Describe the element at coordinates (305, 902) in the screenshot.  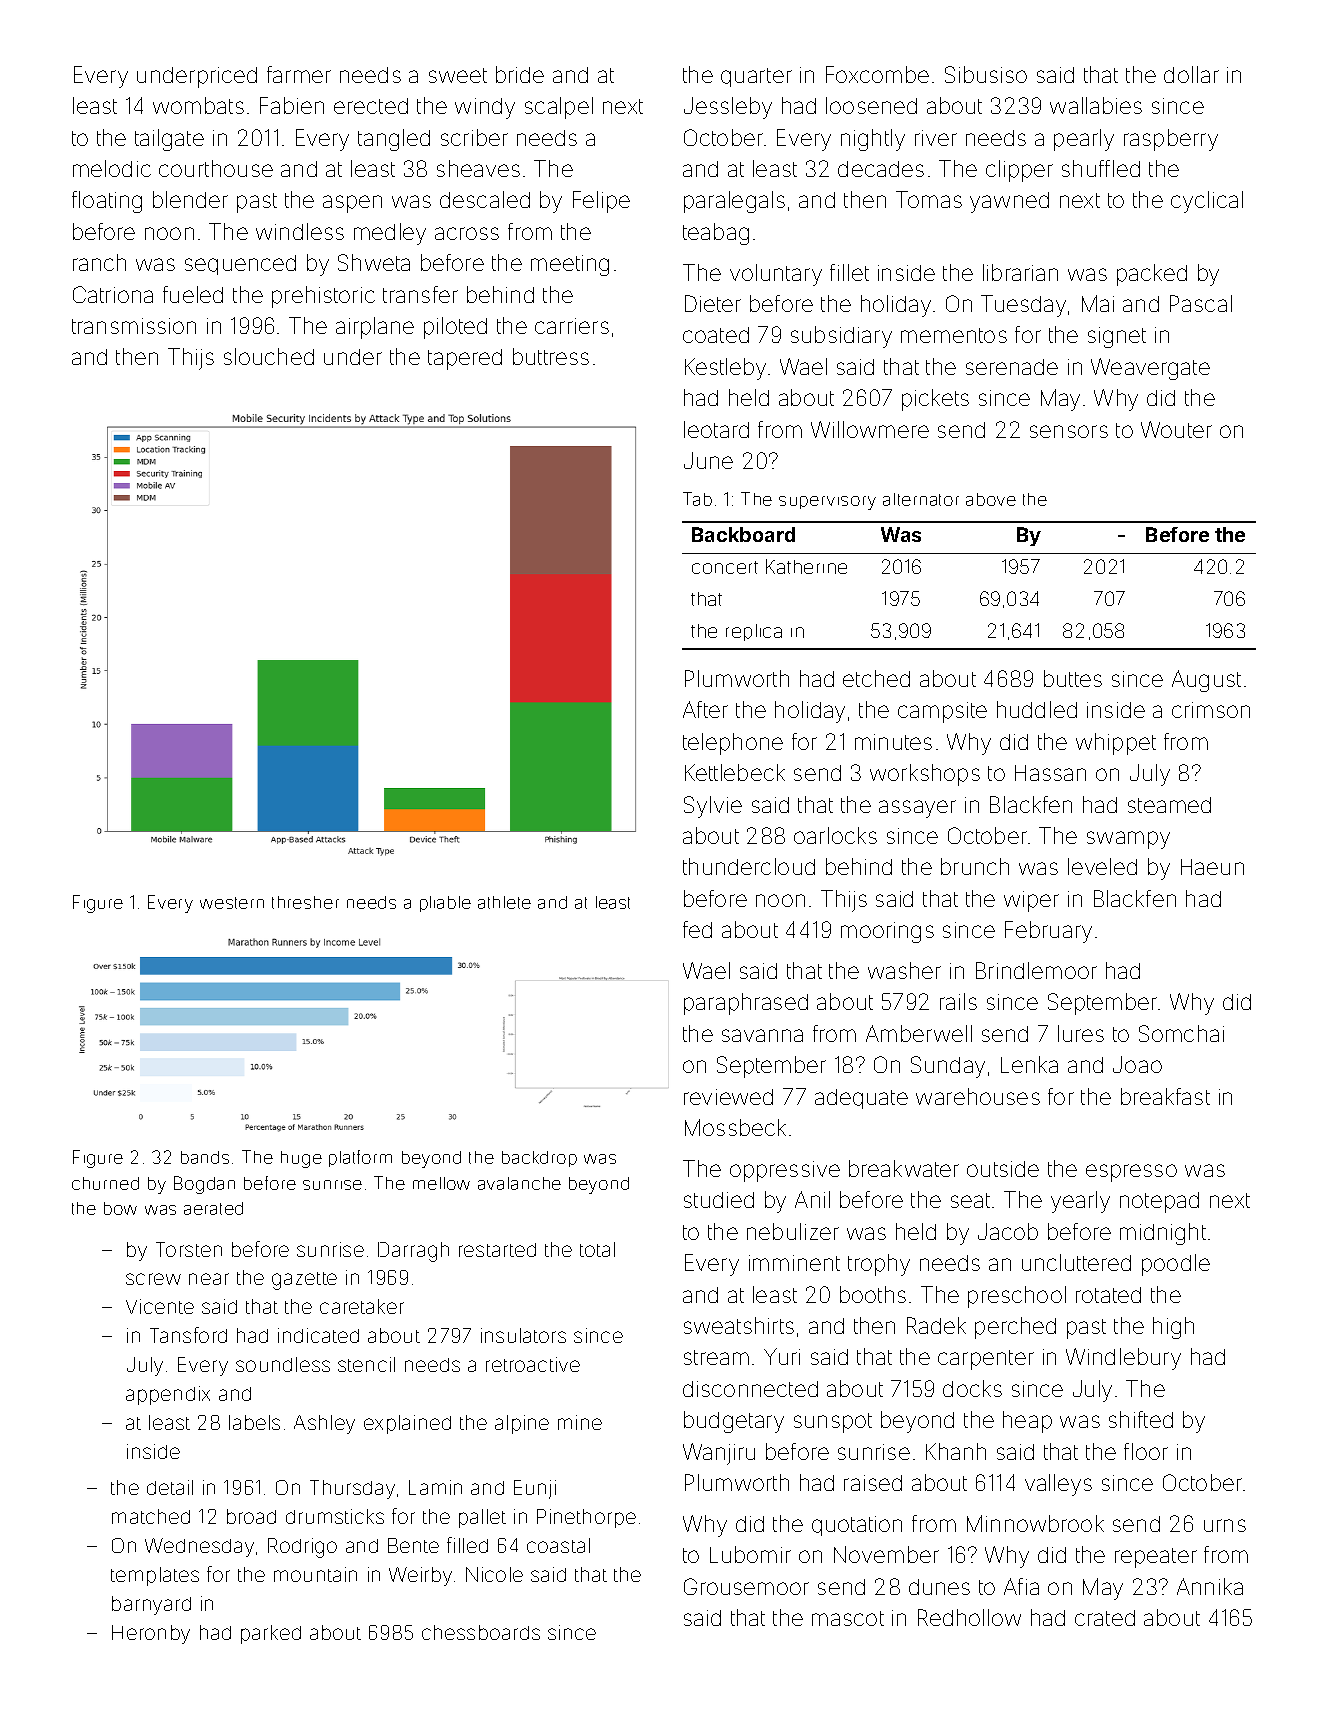
I see `thresher` at that location.
